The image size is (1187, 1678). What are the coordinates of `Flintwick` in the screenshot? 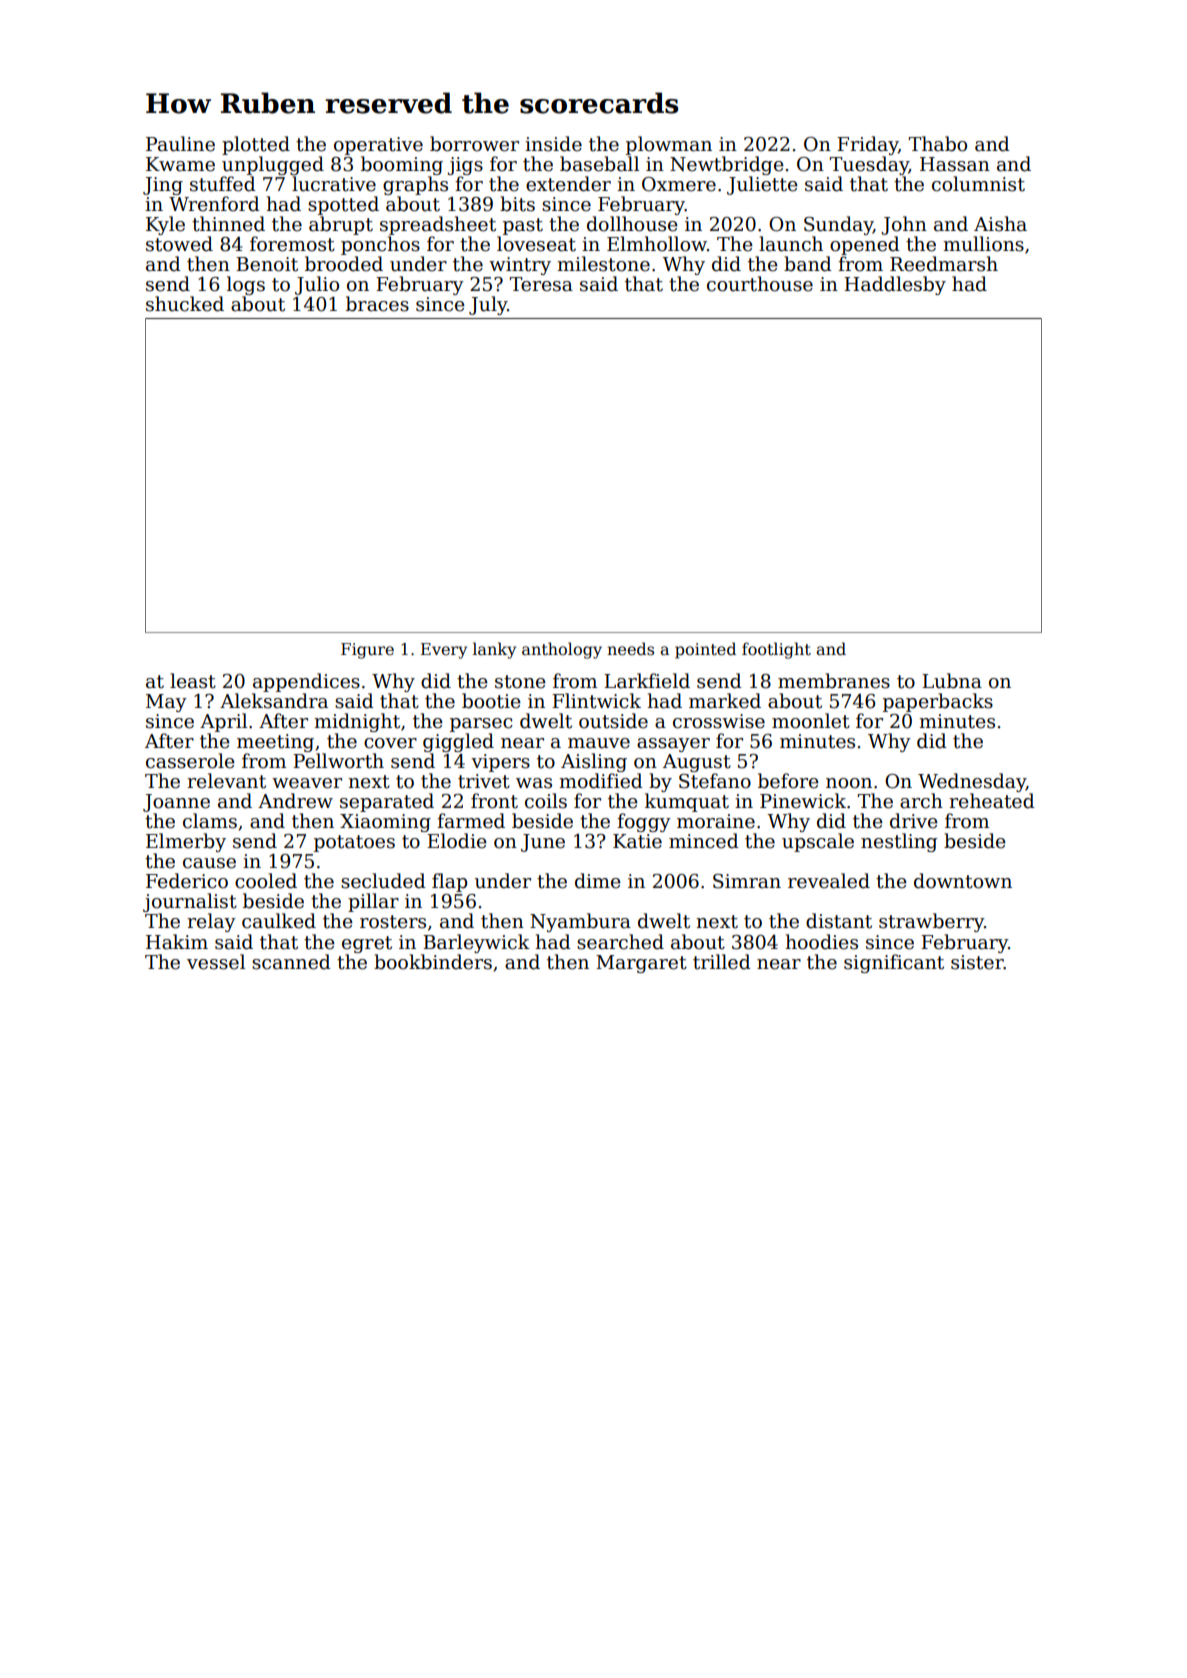 It's located at (596, 701).
